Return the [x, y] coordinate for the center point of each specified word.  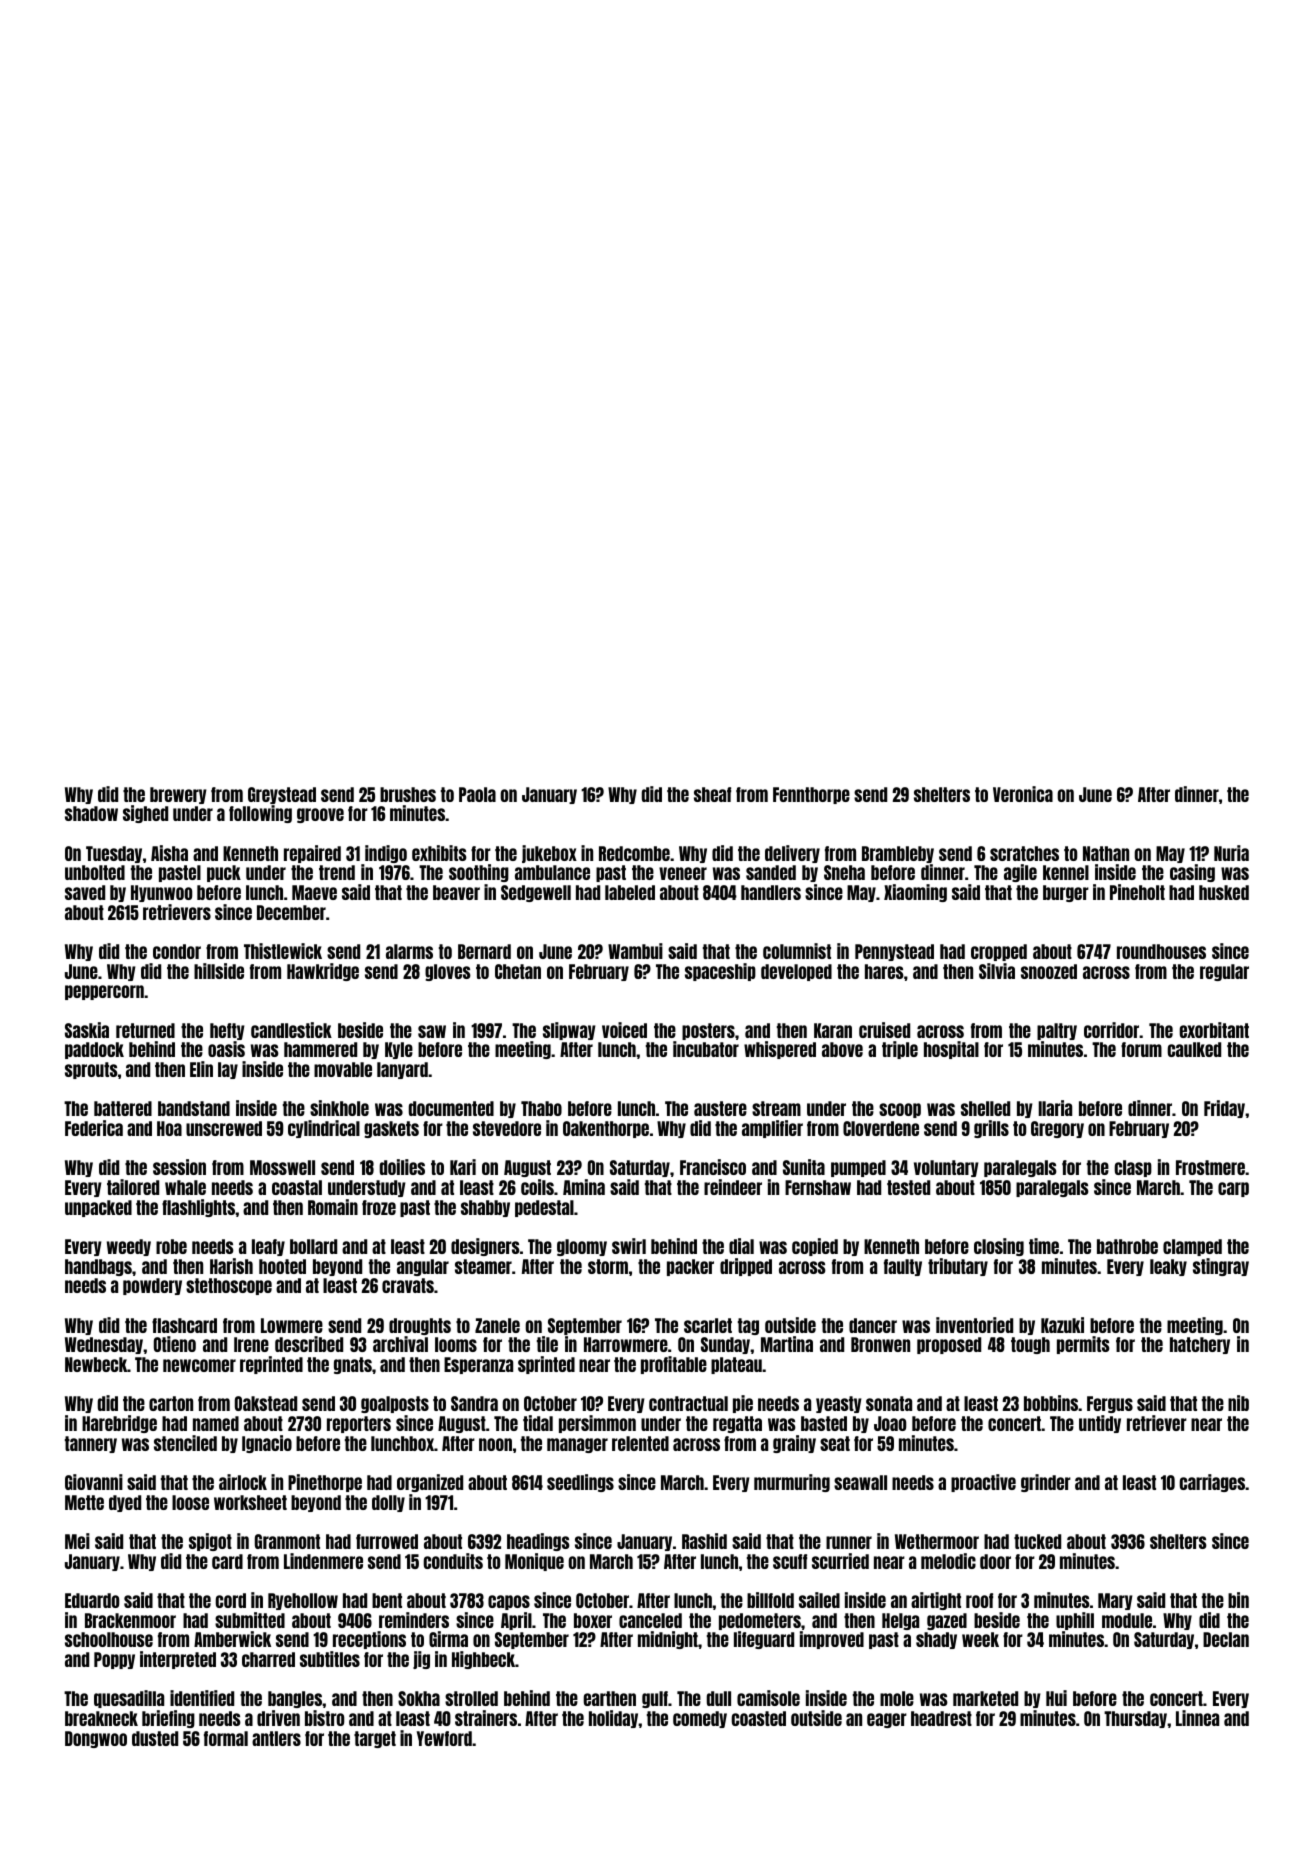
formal [226, 1738]
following [260, 814]
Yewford [444, 1738]
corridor [1111, 1030]
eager [887, 1720]
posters [708, 1031]
